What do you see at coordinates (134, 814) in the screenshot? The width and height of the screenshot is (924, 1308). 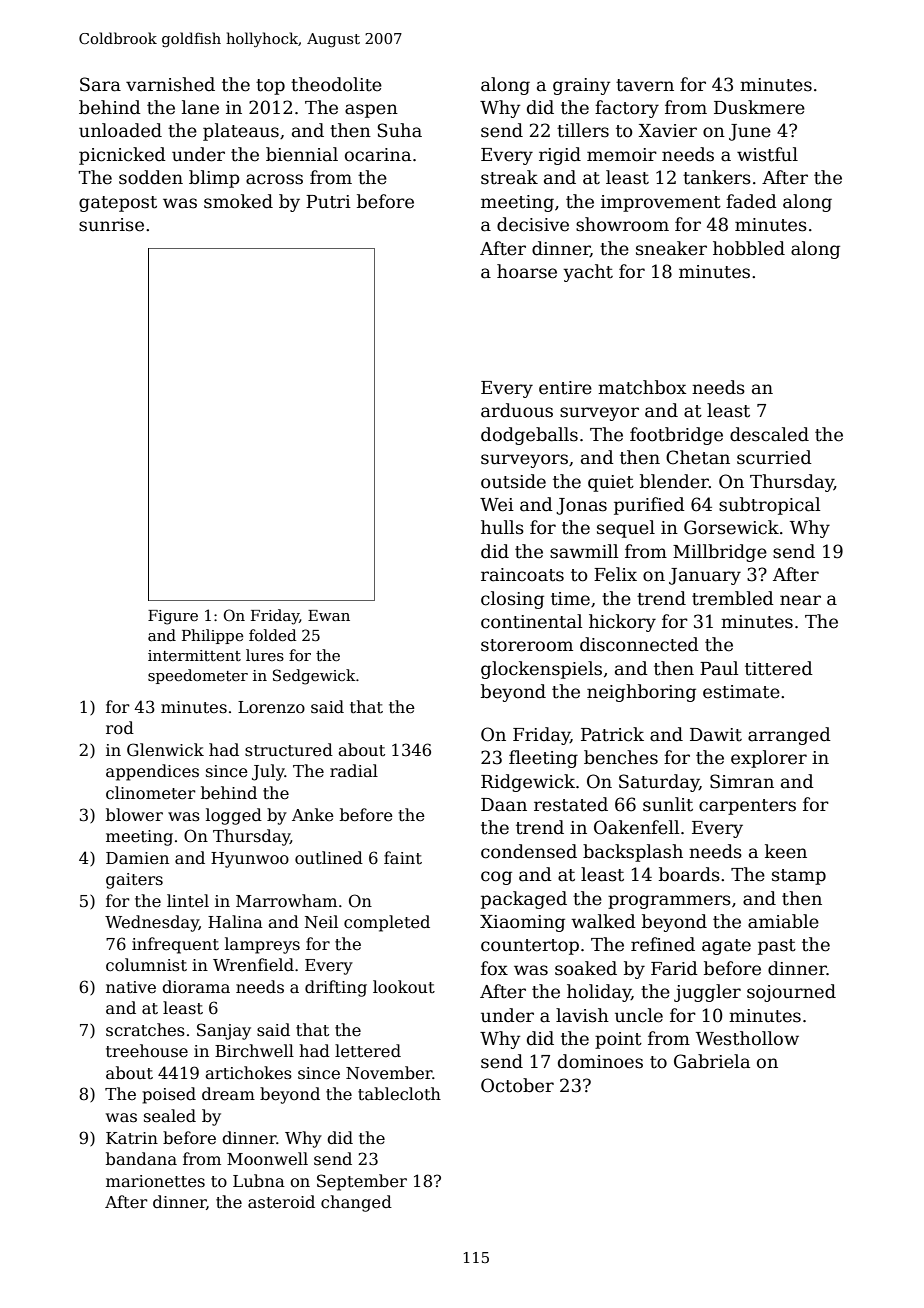 I see `blower` at bounding box center [134, 814].
